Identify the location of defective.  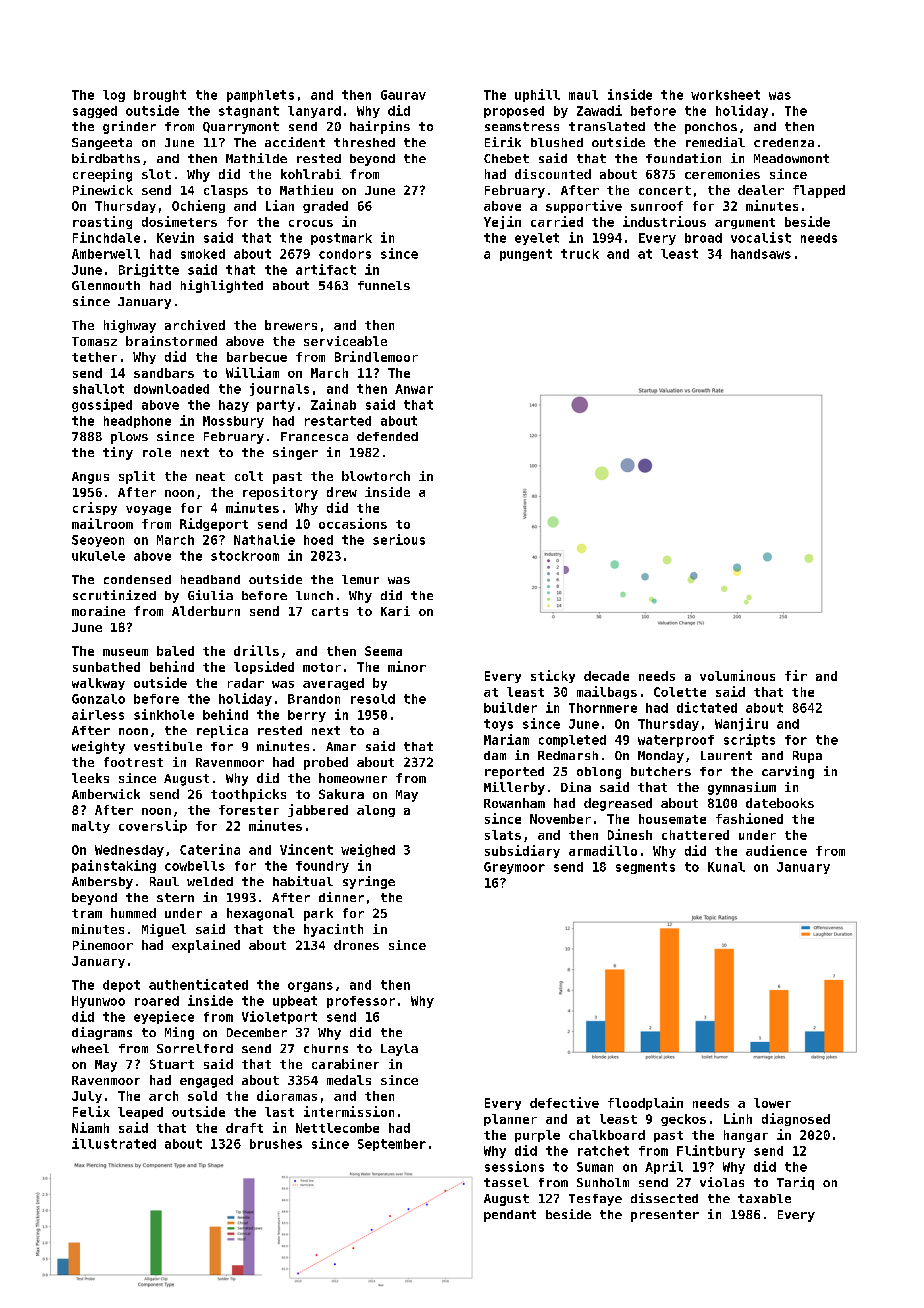
(564, 1102).
